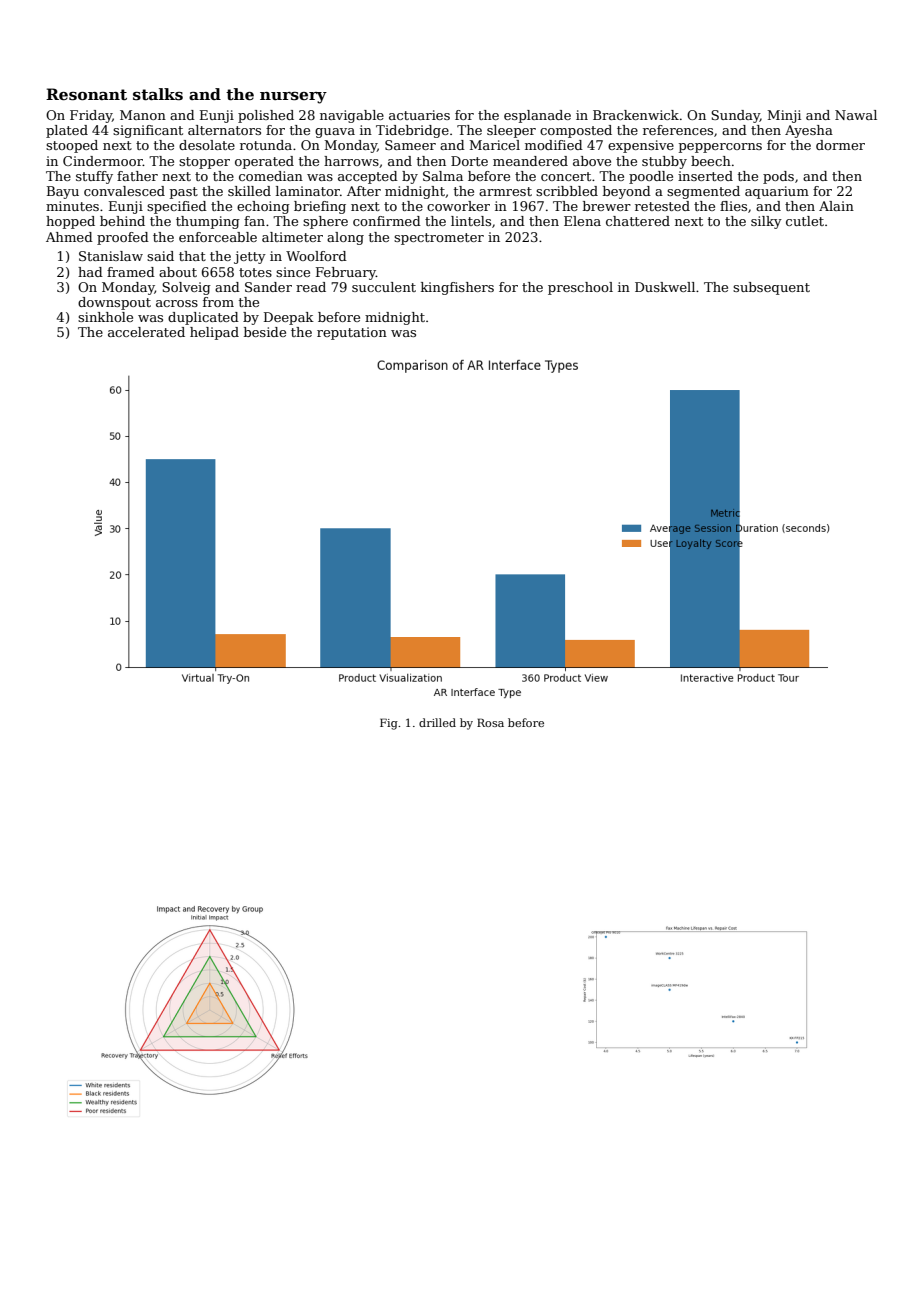 Image resolution: width=924 pixels, height=1308 pixels. Describe the element at coordinates (352, 333) in the screenshot. I see `reputation` at that location.
